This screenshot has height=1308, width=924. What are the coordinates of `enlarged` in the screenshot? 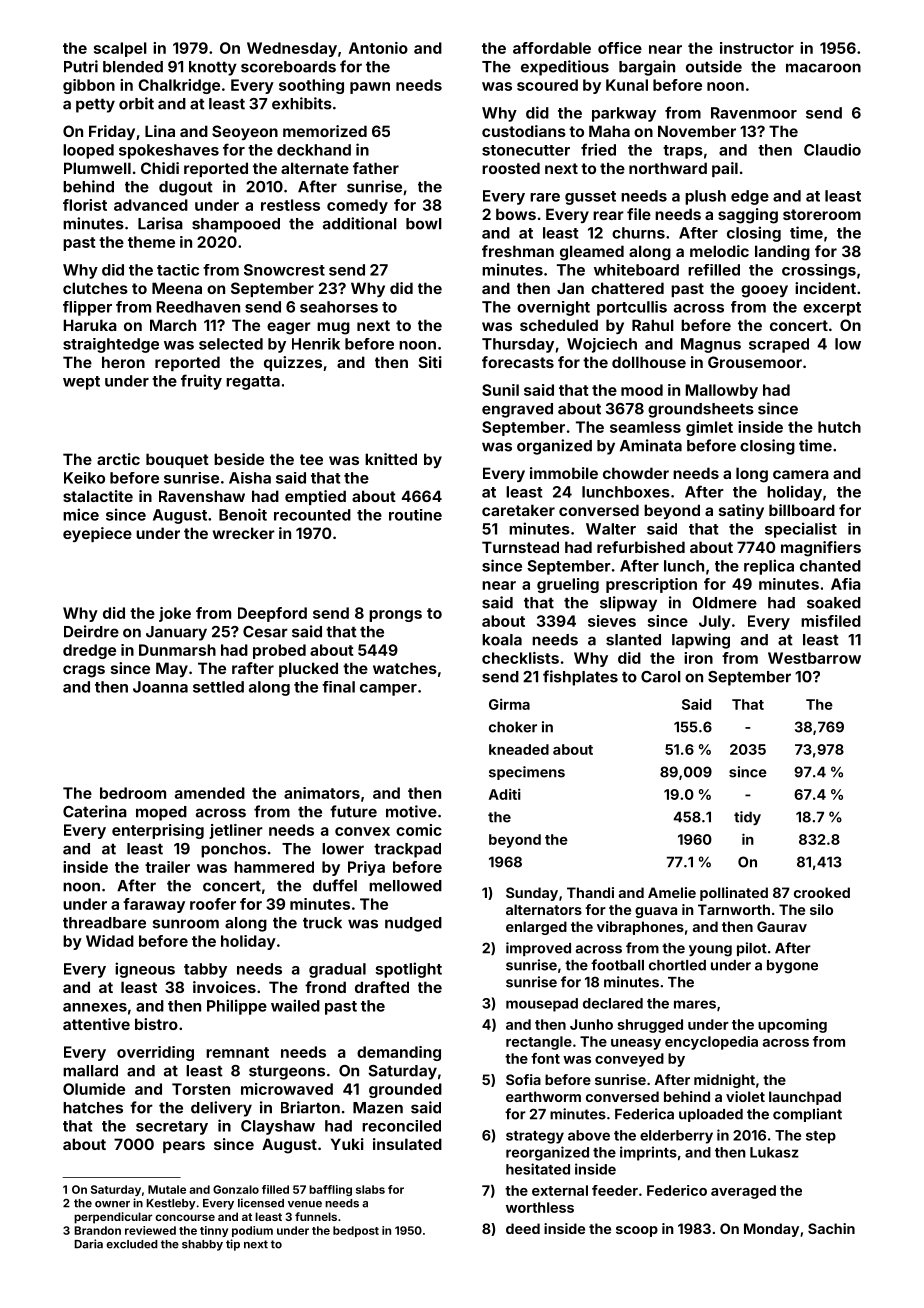 It's located at (536, 928).
